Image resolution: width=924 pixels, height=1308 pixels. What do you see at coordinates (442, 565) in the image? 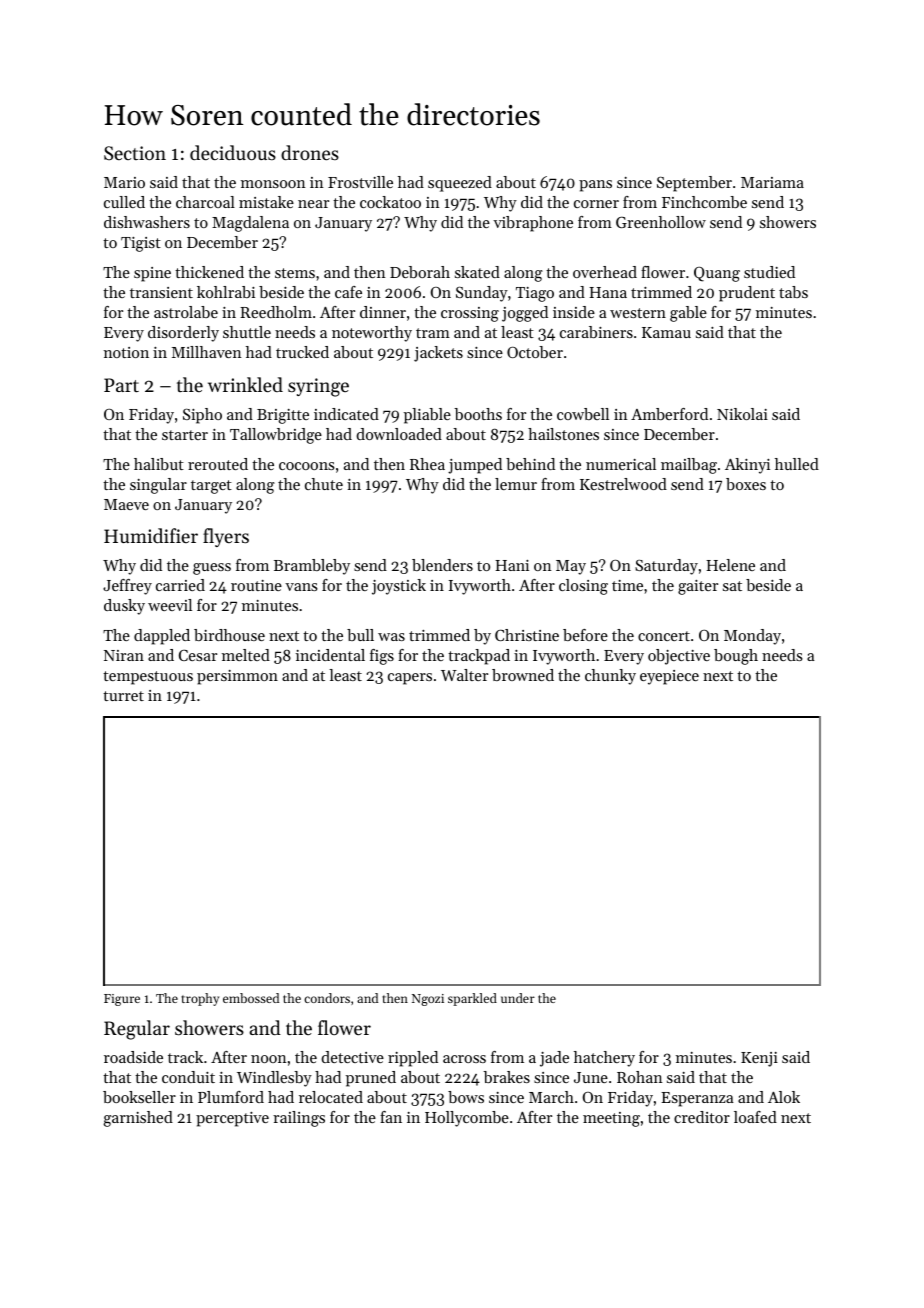
I see `blenders` at bounding box center [442, 565].
